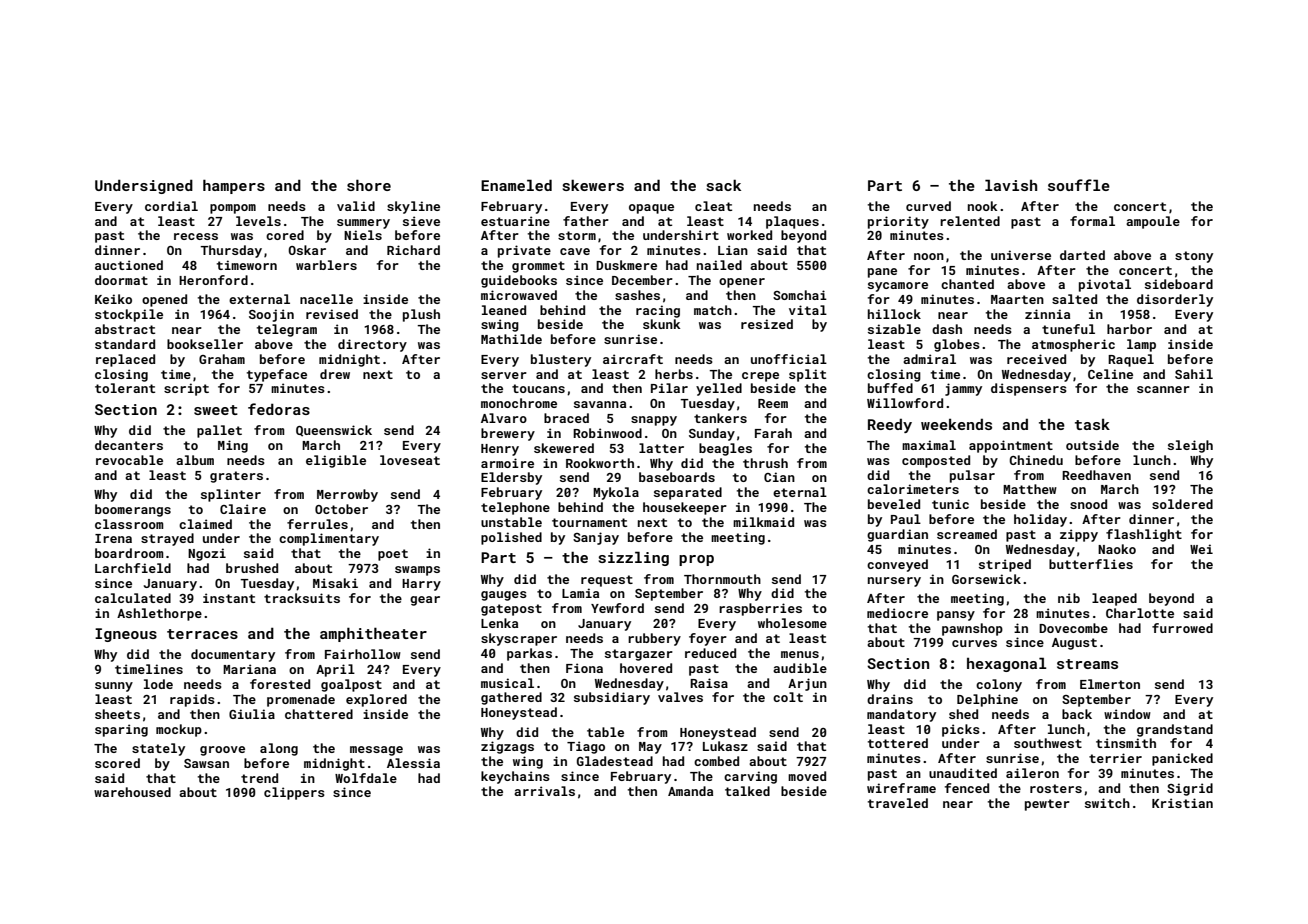 The width and height of the screenshot is (1308, 924). What do you see at coordinates (1079, 185) in the screenshot?
I see `souffle` at bounding box center [1079, 185].
